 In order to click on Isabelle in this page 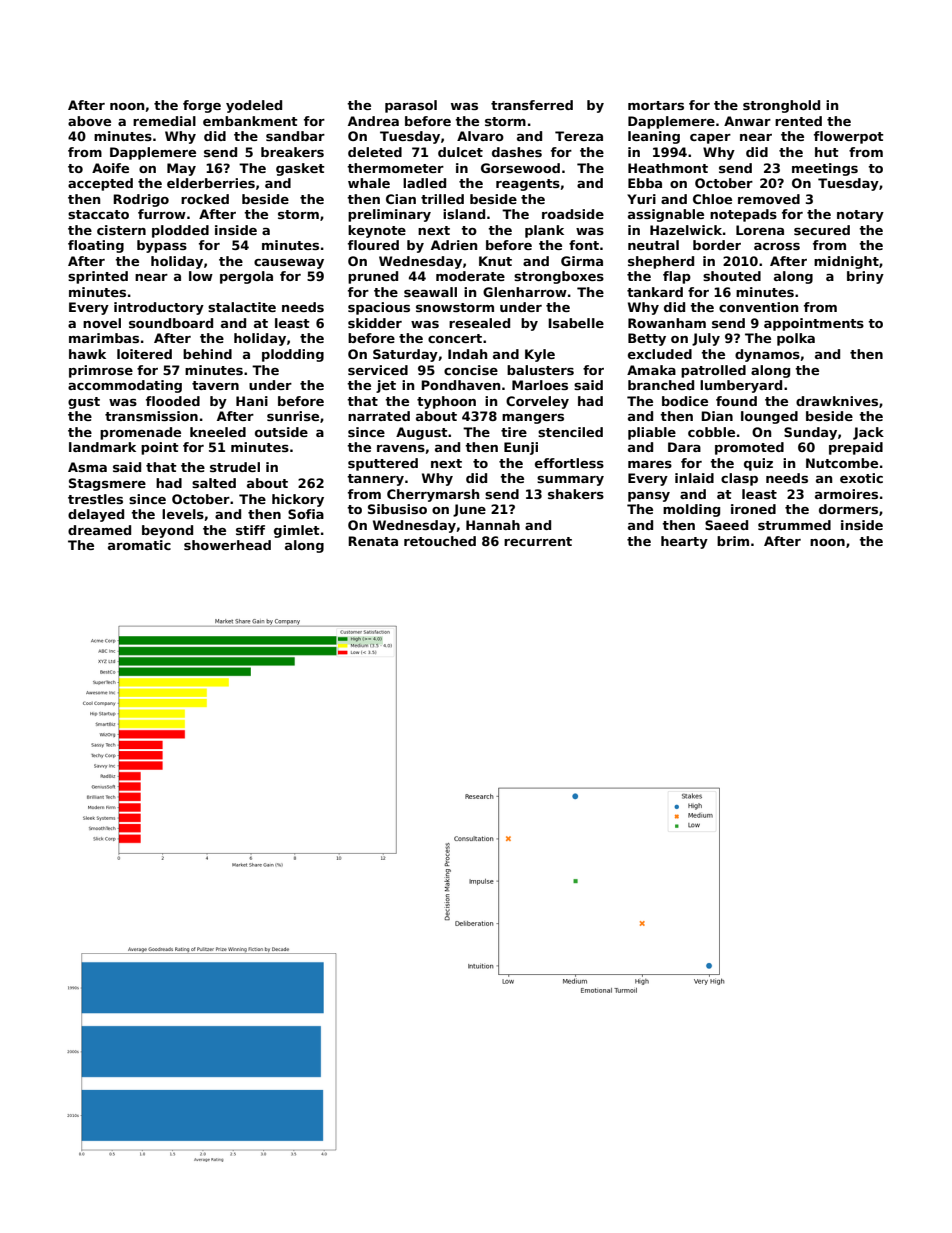, I will do `click(576, 323)`.
